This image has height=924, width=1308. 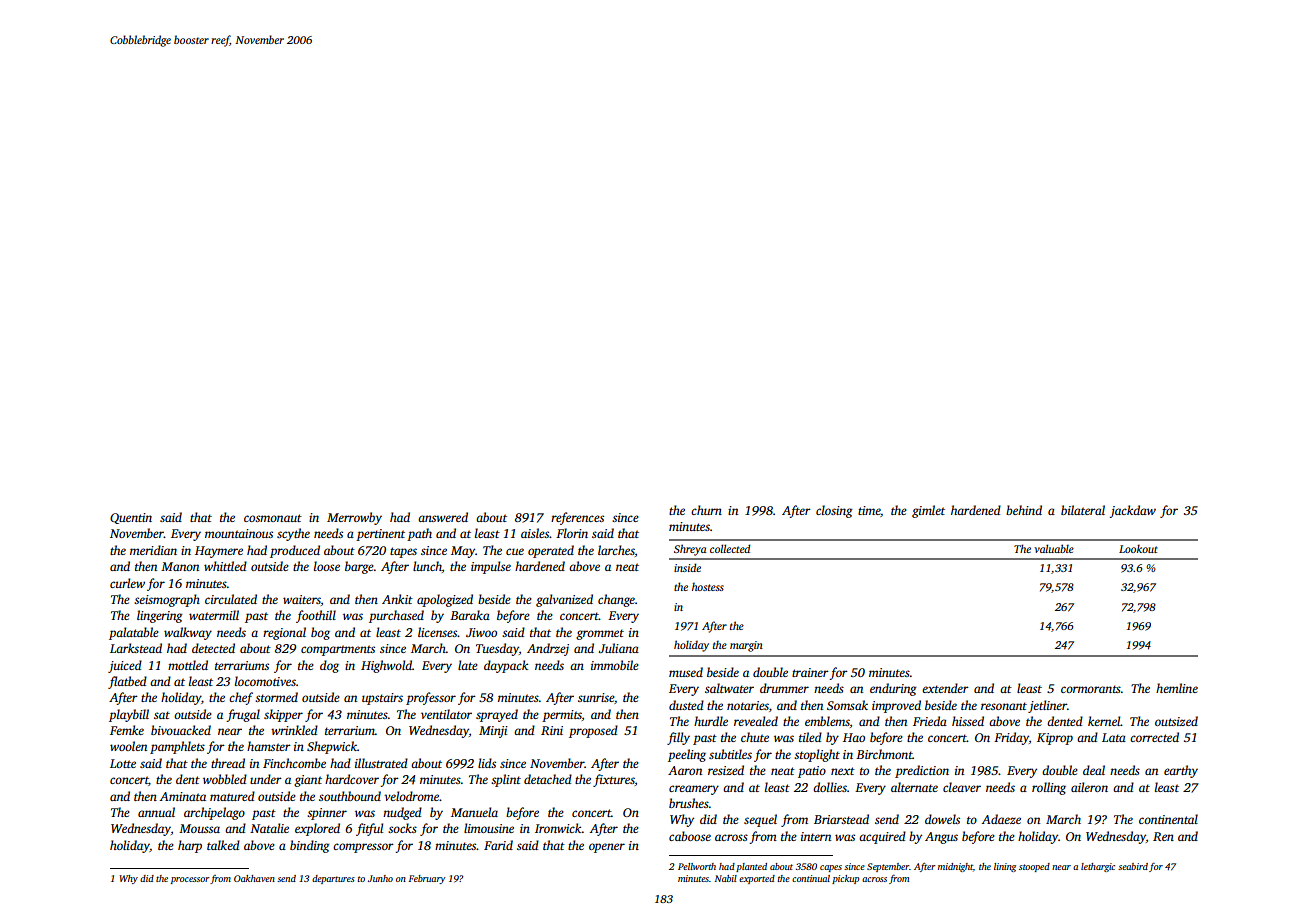 I want to click on mountainous, so click(x=239, y=533).
